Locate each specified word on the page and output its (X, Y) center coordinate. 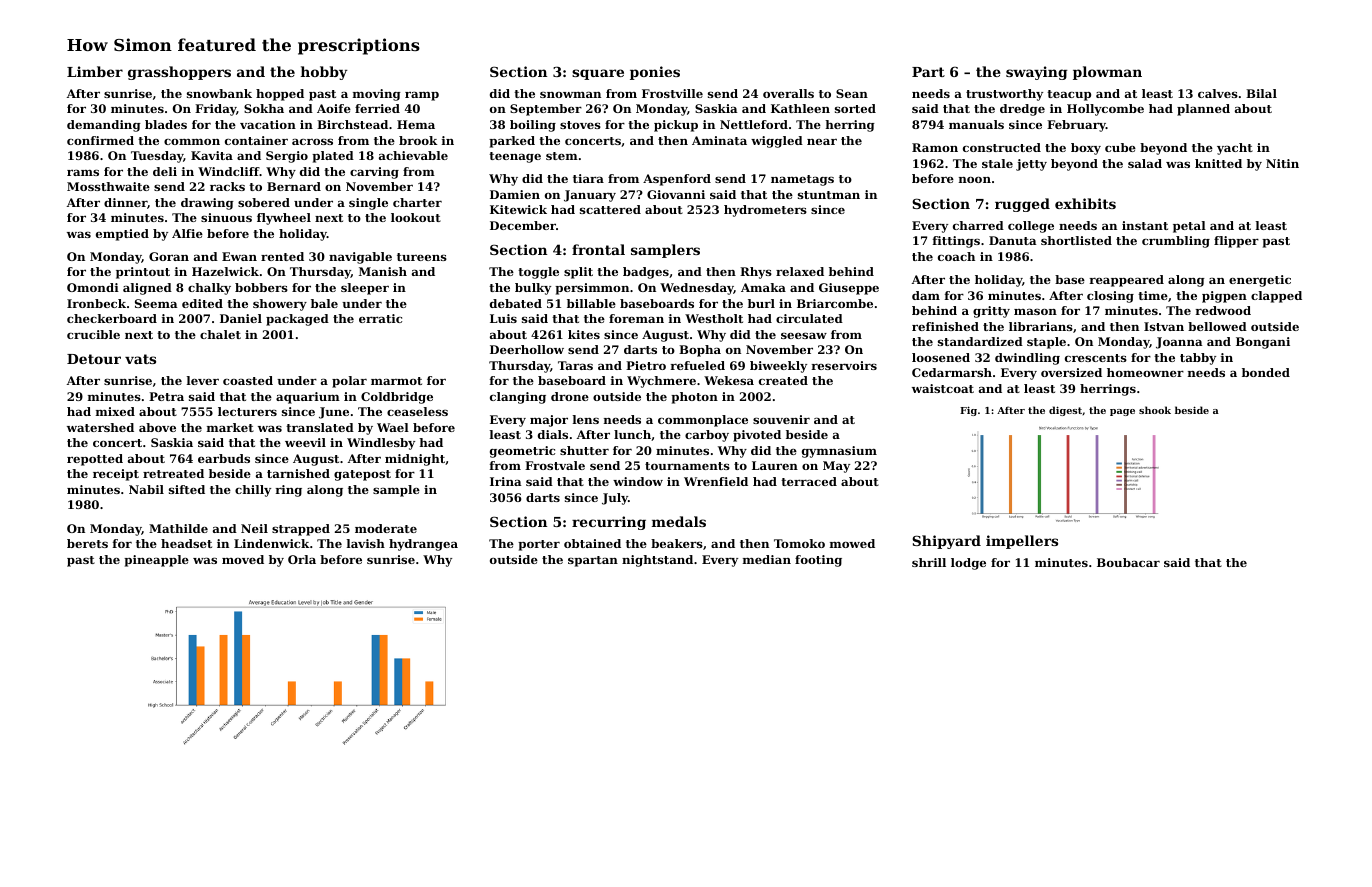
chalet (220, 334)
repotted (95, 460)
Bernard (294, 186)
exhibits (1085, 203)
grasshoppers (179, 73)
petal (1189, 227)
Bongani (1263, 343)
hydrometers (765, 211)
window (638, 481)
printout (143, 273)
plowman (1107, 73)
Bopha (700, 351)
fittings (956, 242)
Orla (302, 559)
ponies (655, 73)
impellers (1022, 542)
